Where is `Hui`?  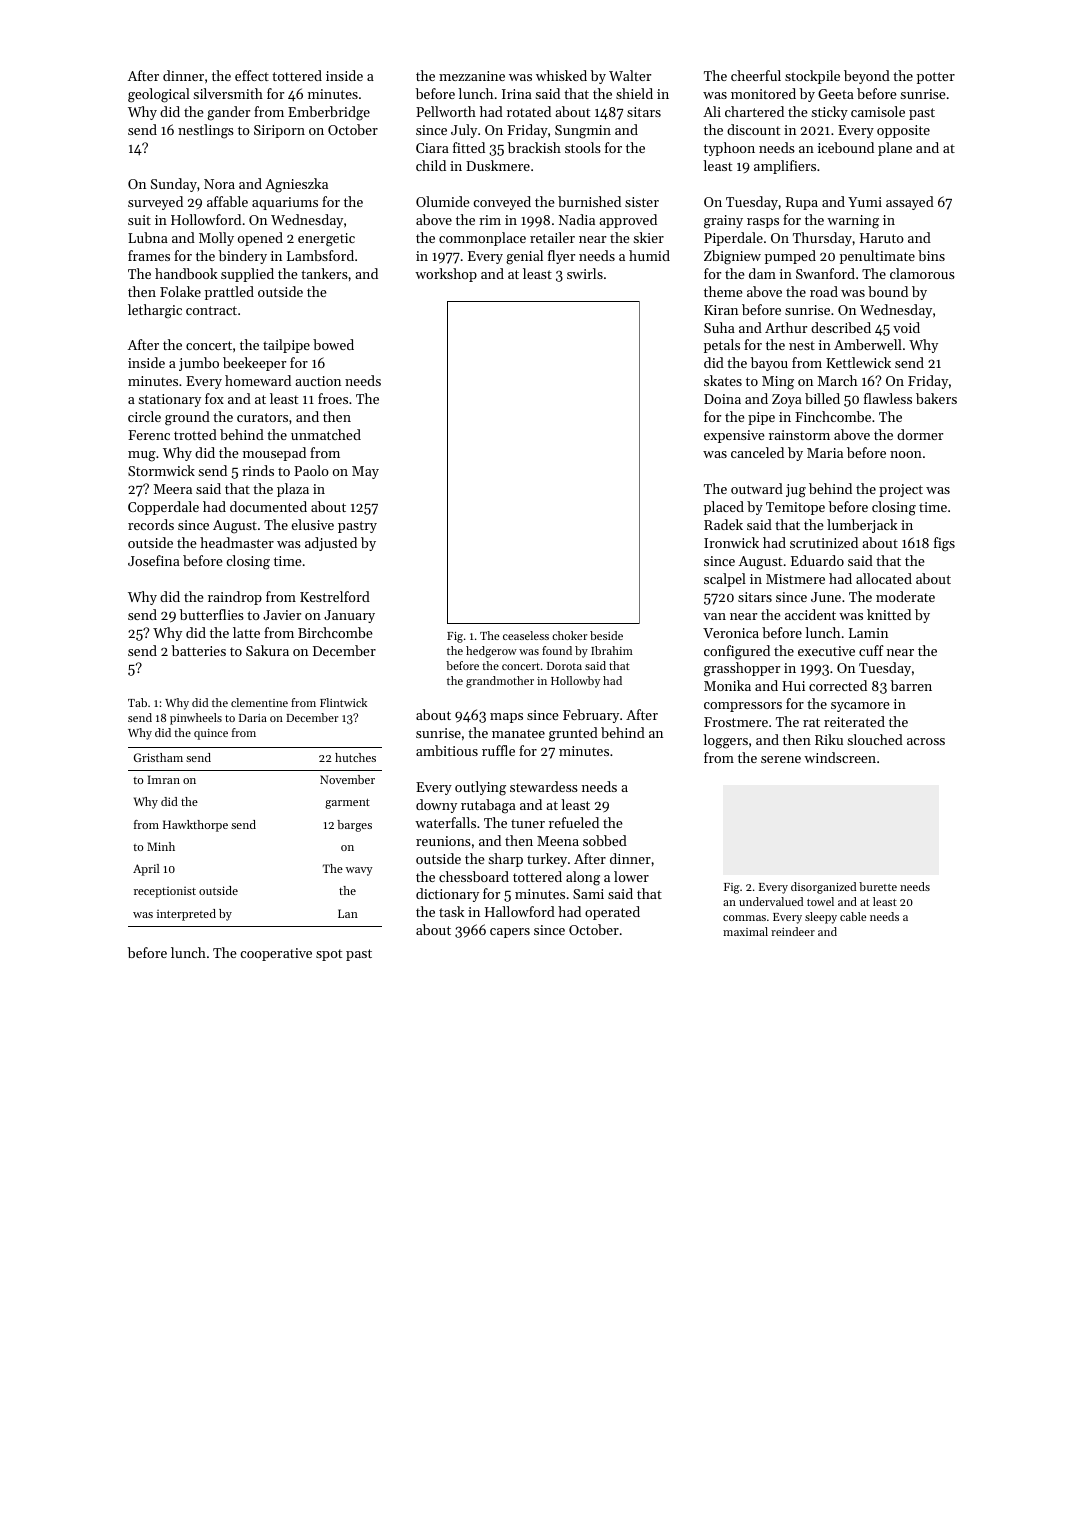
Hui is located at coordinates (793, 686).
